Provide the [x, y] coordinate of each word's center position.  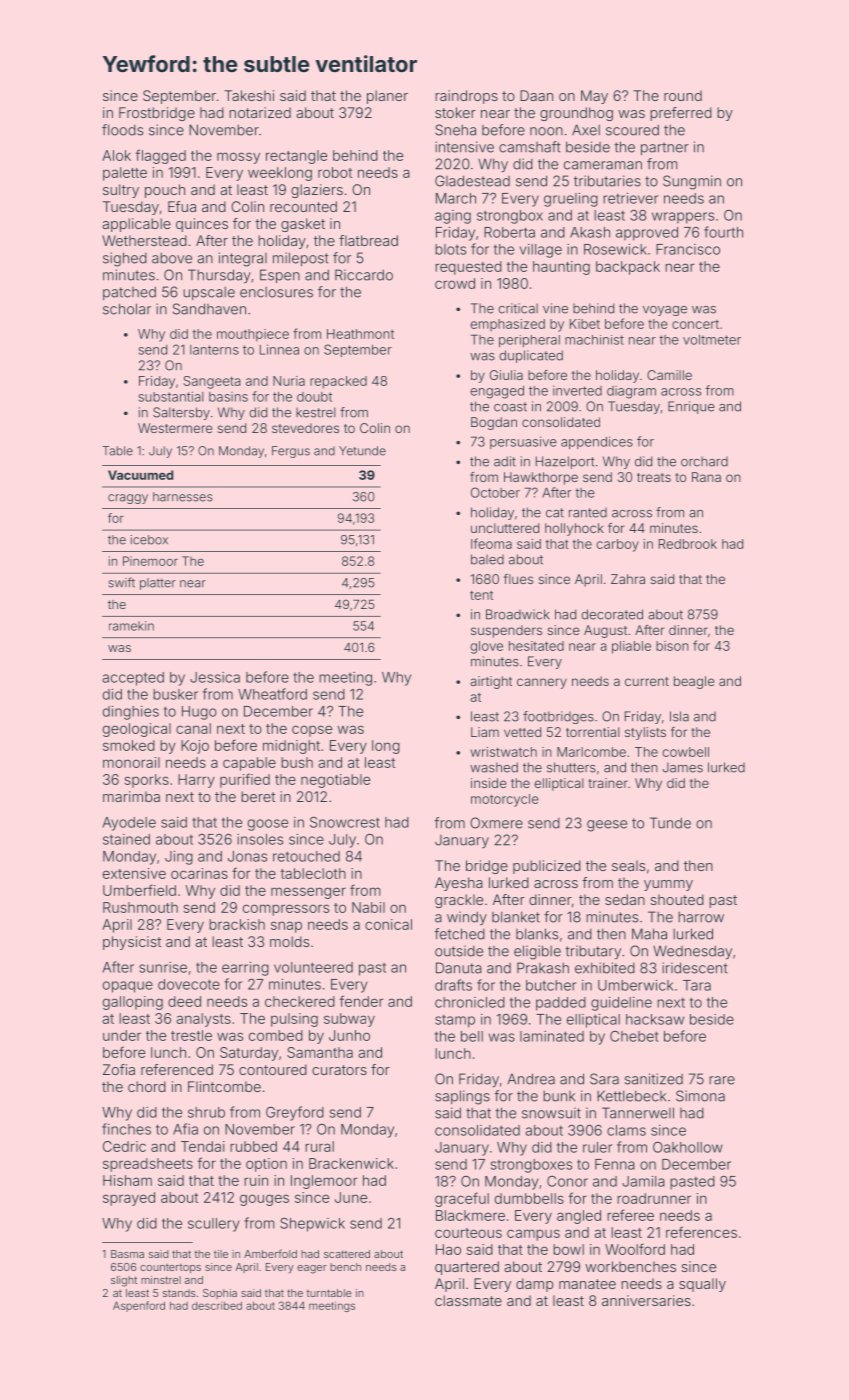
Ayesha [459, 884]
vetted [522, 732]
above [172, 258]
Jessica [215, 677]
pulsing [294, 1020]
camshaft [530, 147]
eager [312, 1269]
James [683, 767]
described [217, 1305]
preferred [681, 114]
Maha [649, 934]
